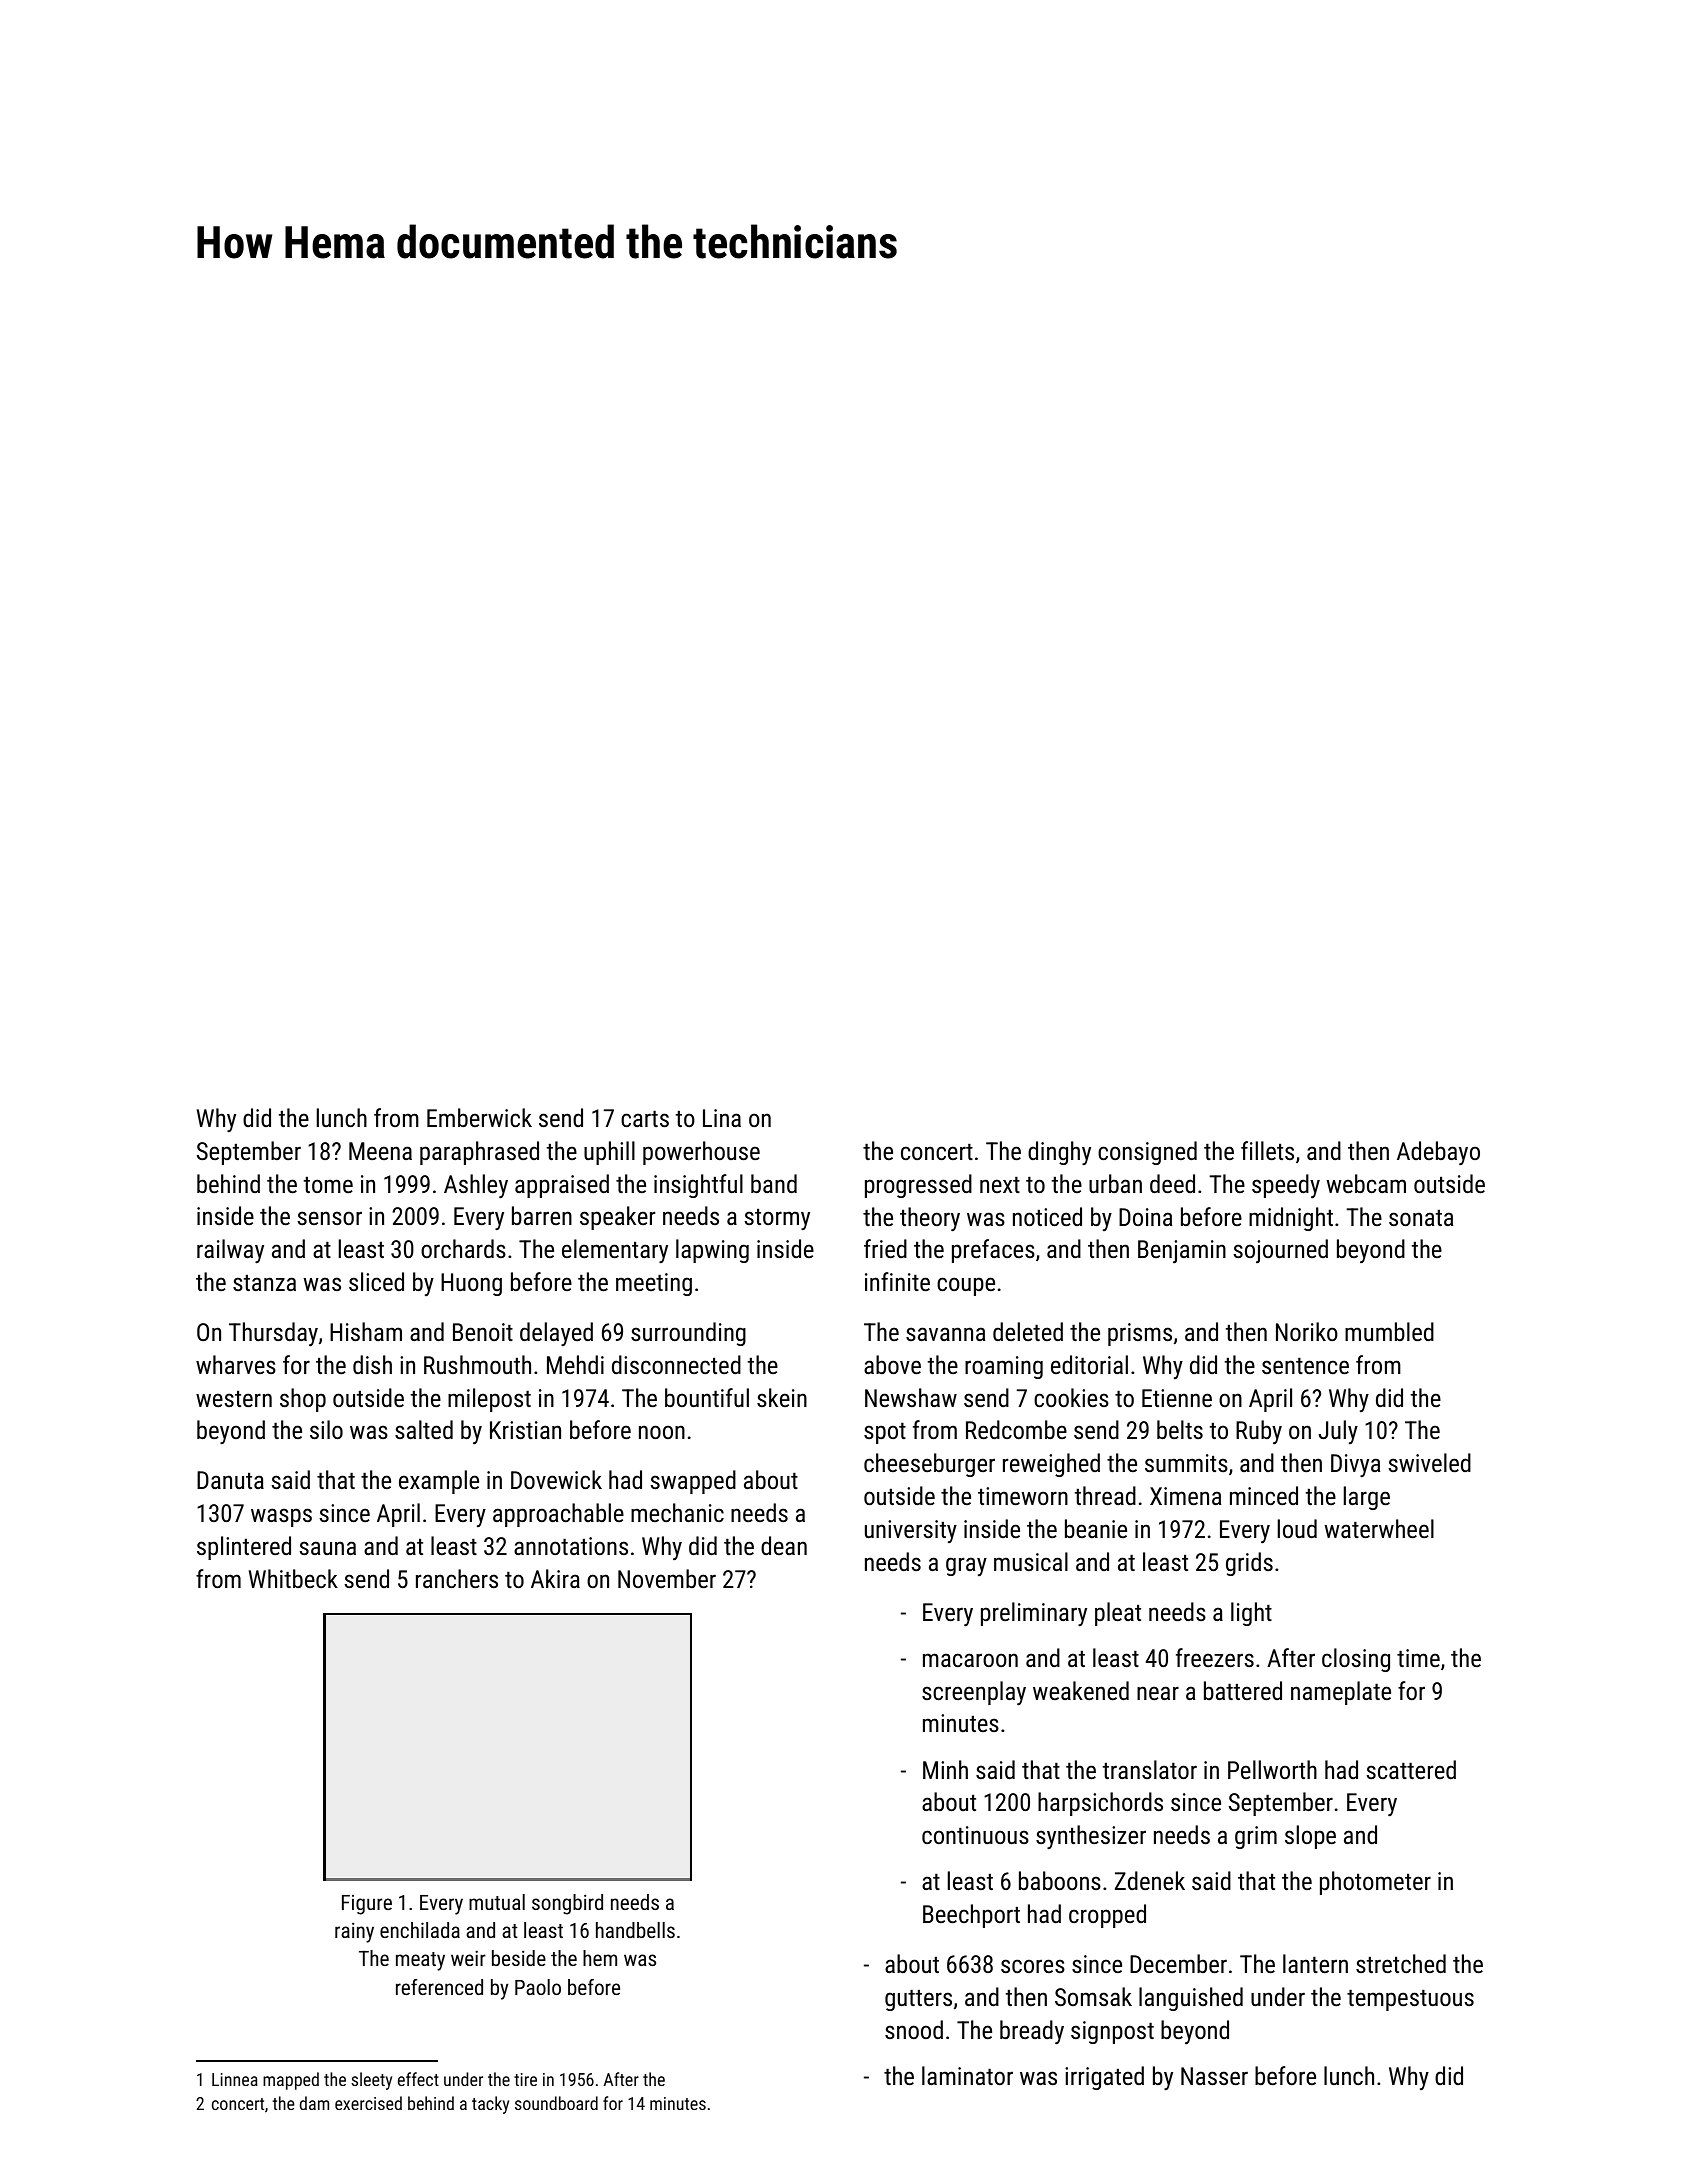 The image size is (1683, 2178). Describe the element at coordinates (556, 2103) in the image. I see `soundboard` at that location.
